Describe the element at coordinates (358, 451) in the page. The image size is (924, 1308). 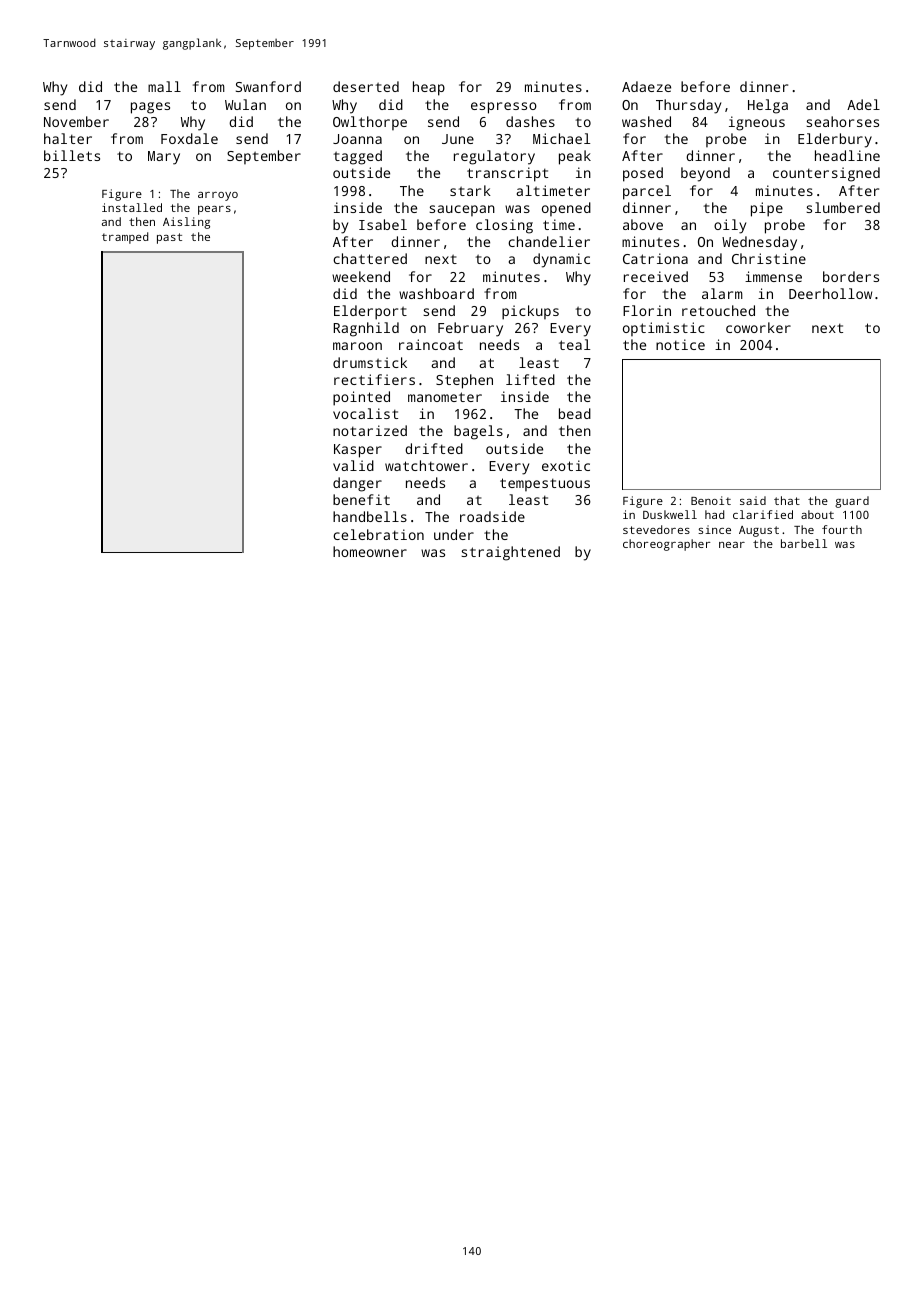
I see `Kasper` at that location.
